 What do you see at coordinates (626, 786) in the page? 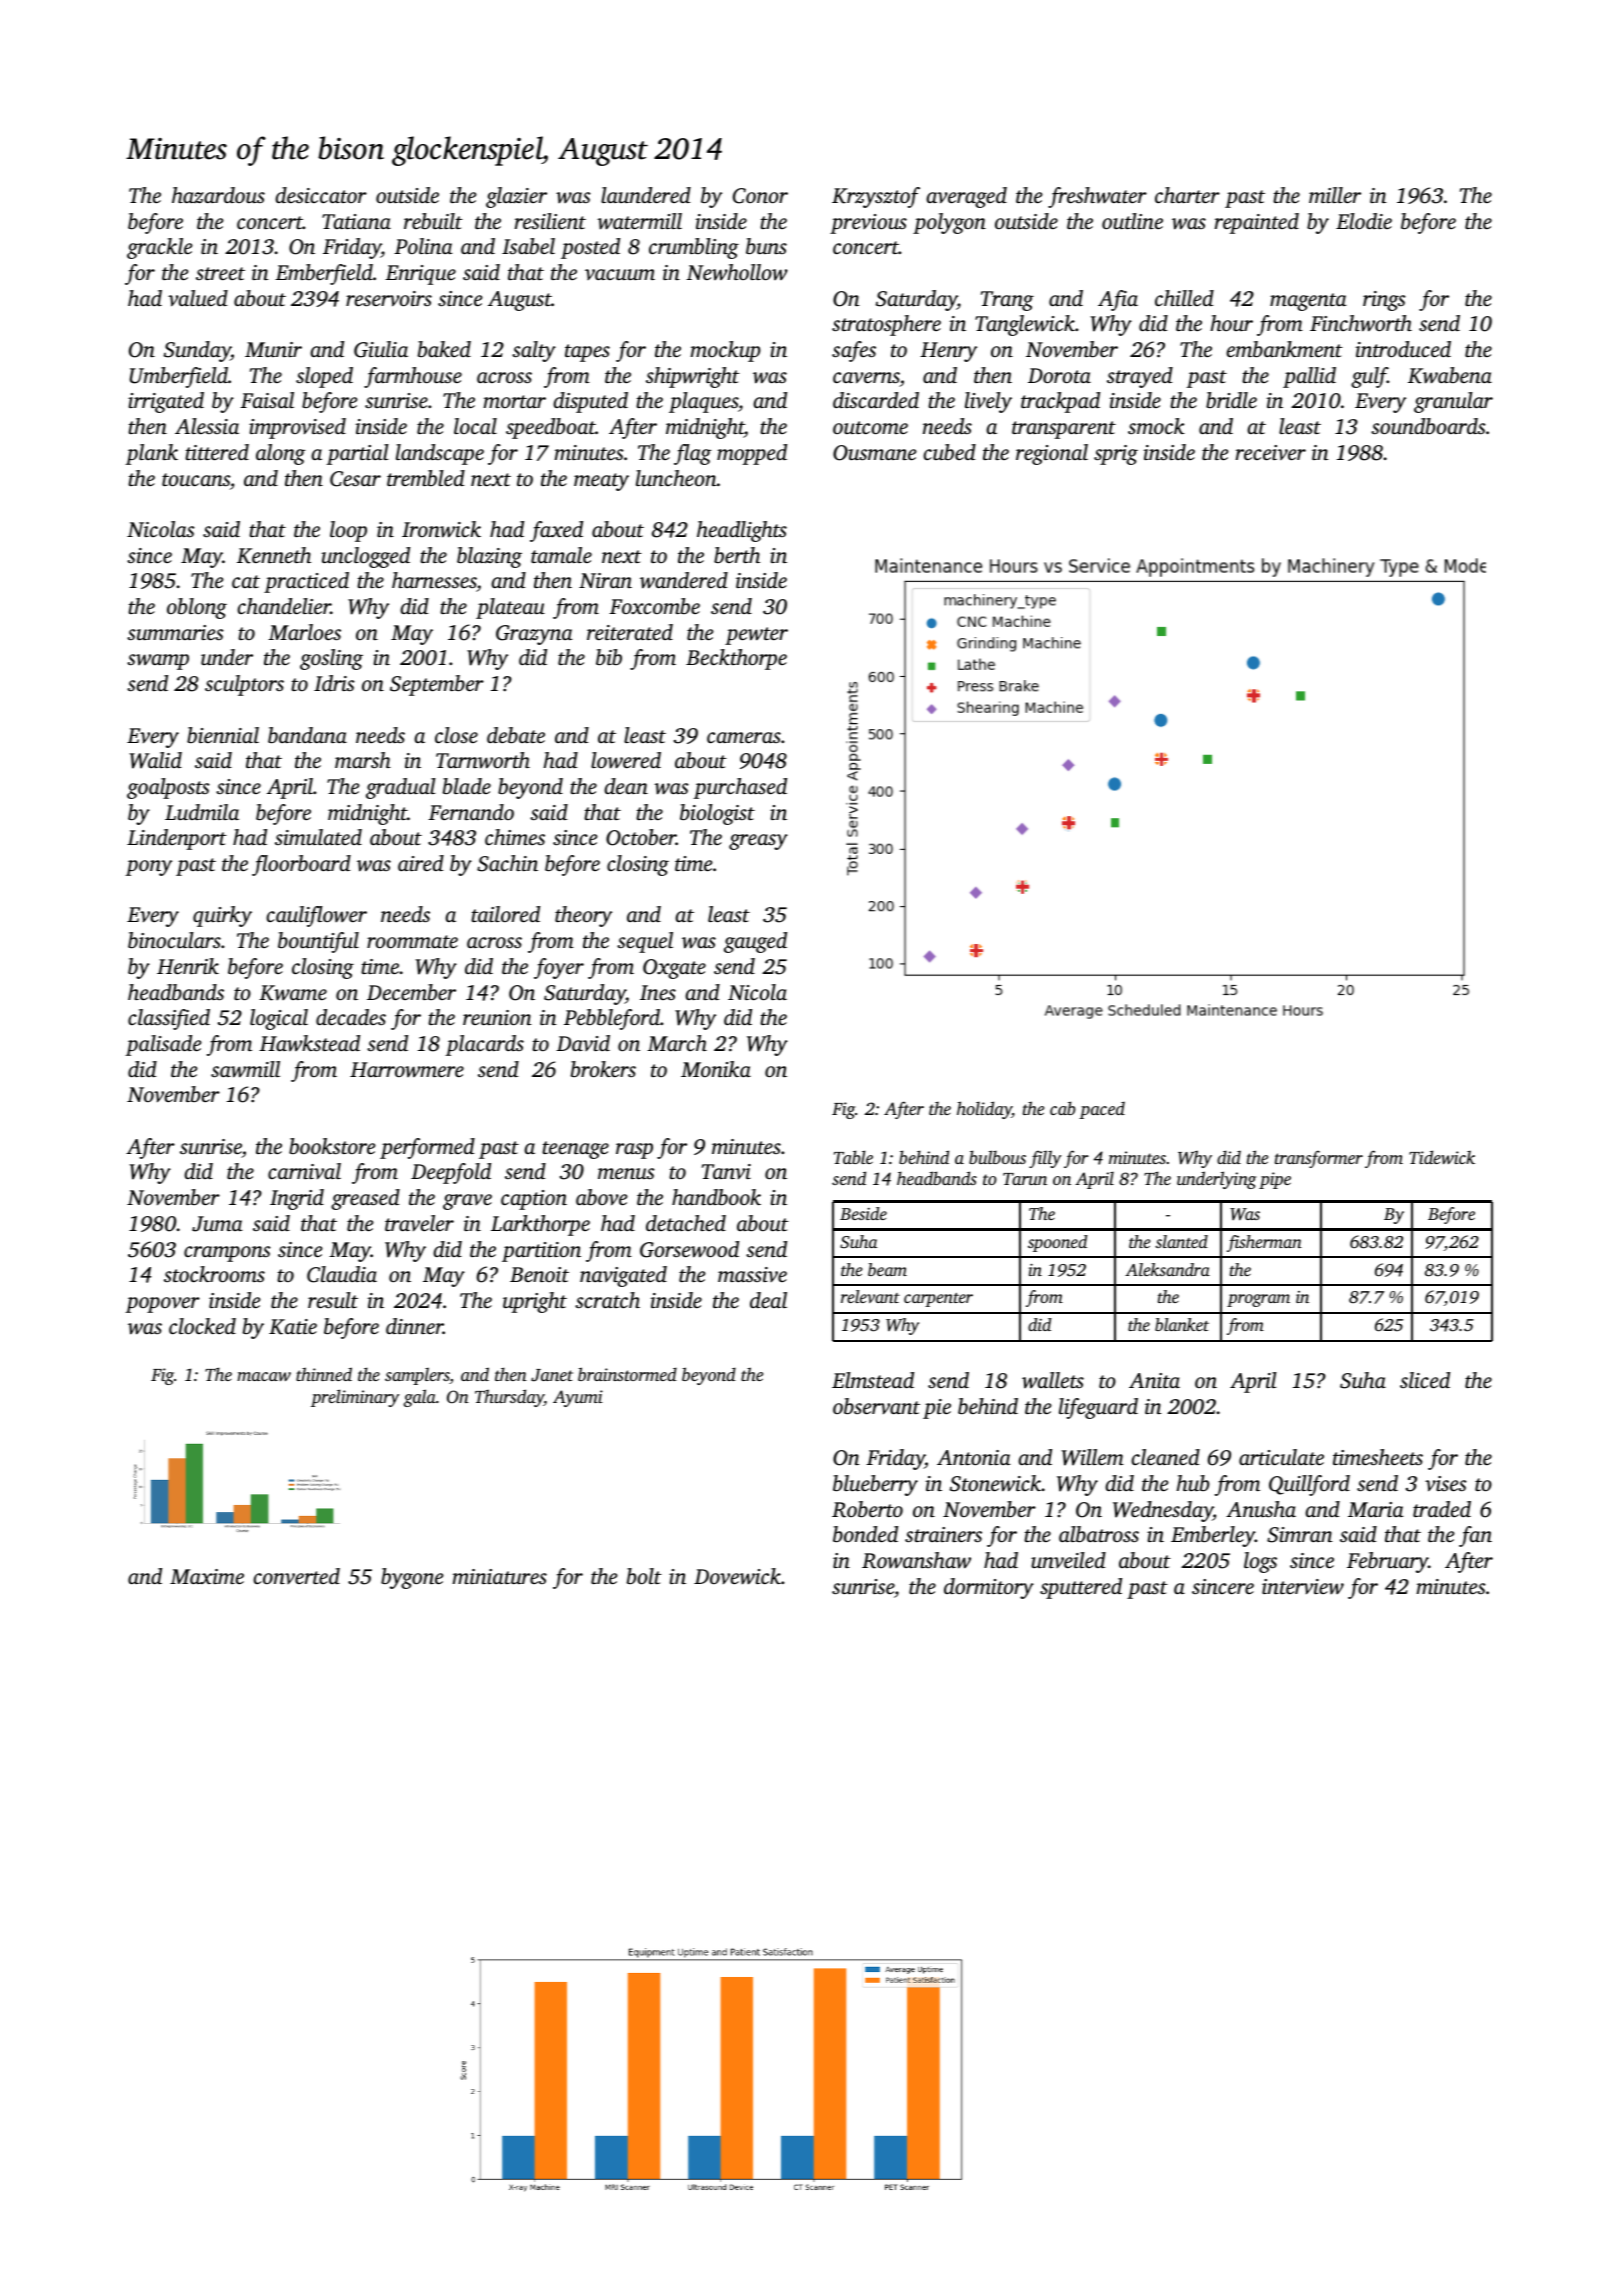
I see `dean` at bounding box center [626, 786].
